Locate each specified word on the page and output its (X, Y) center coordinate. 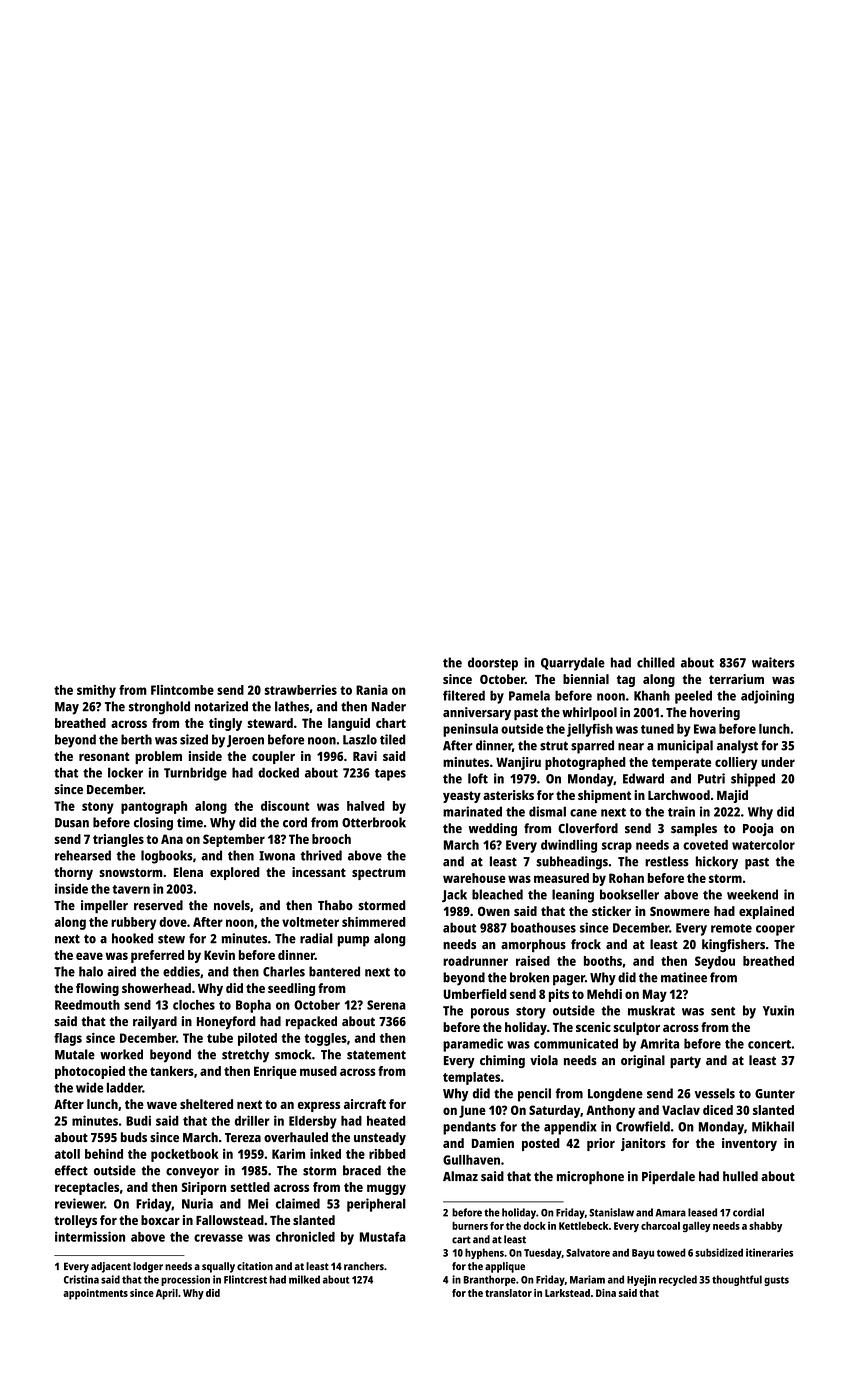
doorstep (493, 664)
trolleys (75, 1221)
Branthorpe (489, 1280)
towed (671, 1252)
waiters (773, 662)
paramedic (473, 1045)
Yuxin (778, 1010)
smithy (96, 691)
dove (173, 922)
